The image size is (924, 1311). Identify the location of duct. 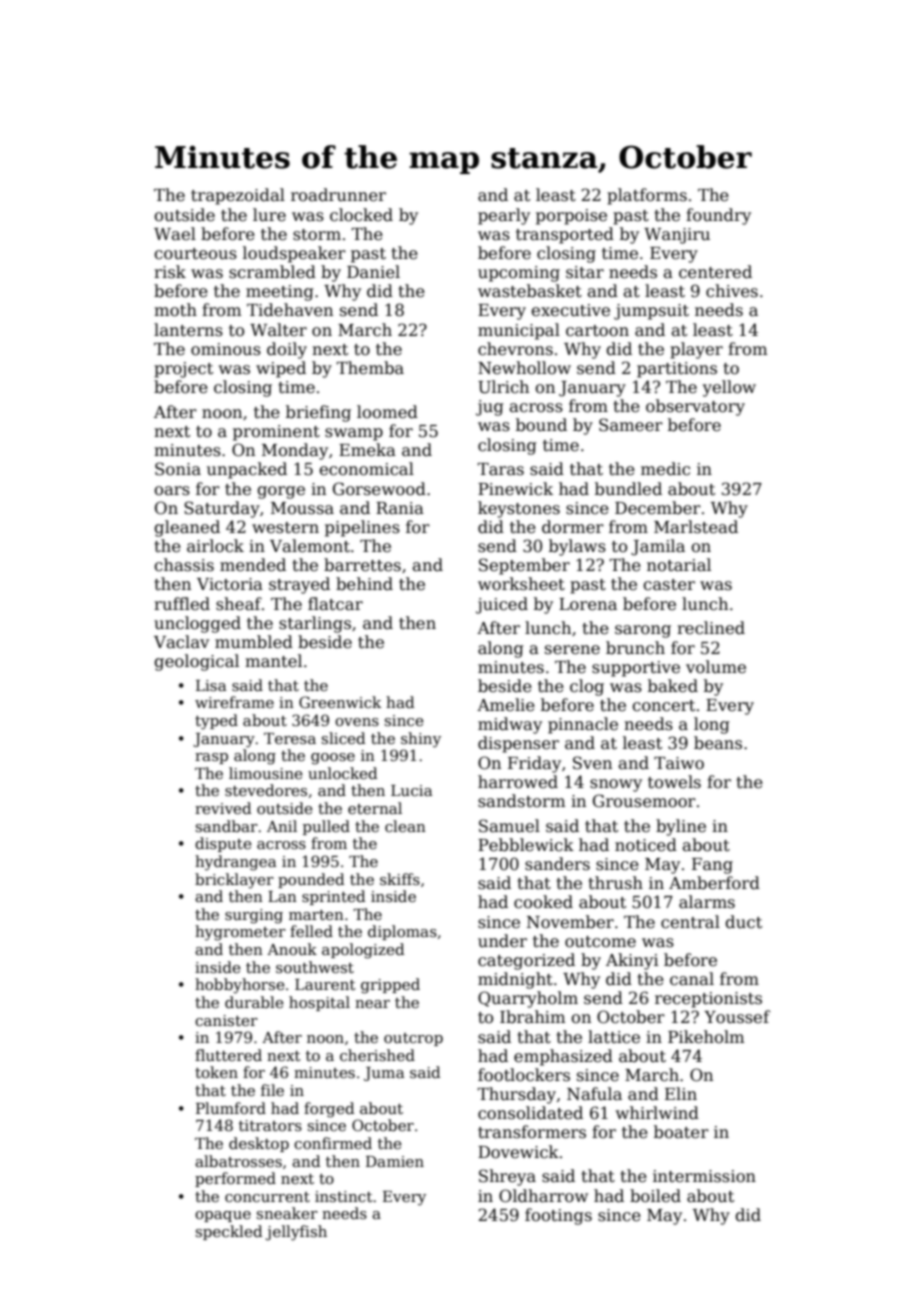
(743, 922).
